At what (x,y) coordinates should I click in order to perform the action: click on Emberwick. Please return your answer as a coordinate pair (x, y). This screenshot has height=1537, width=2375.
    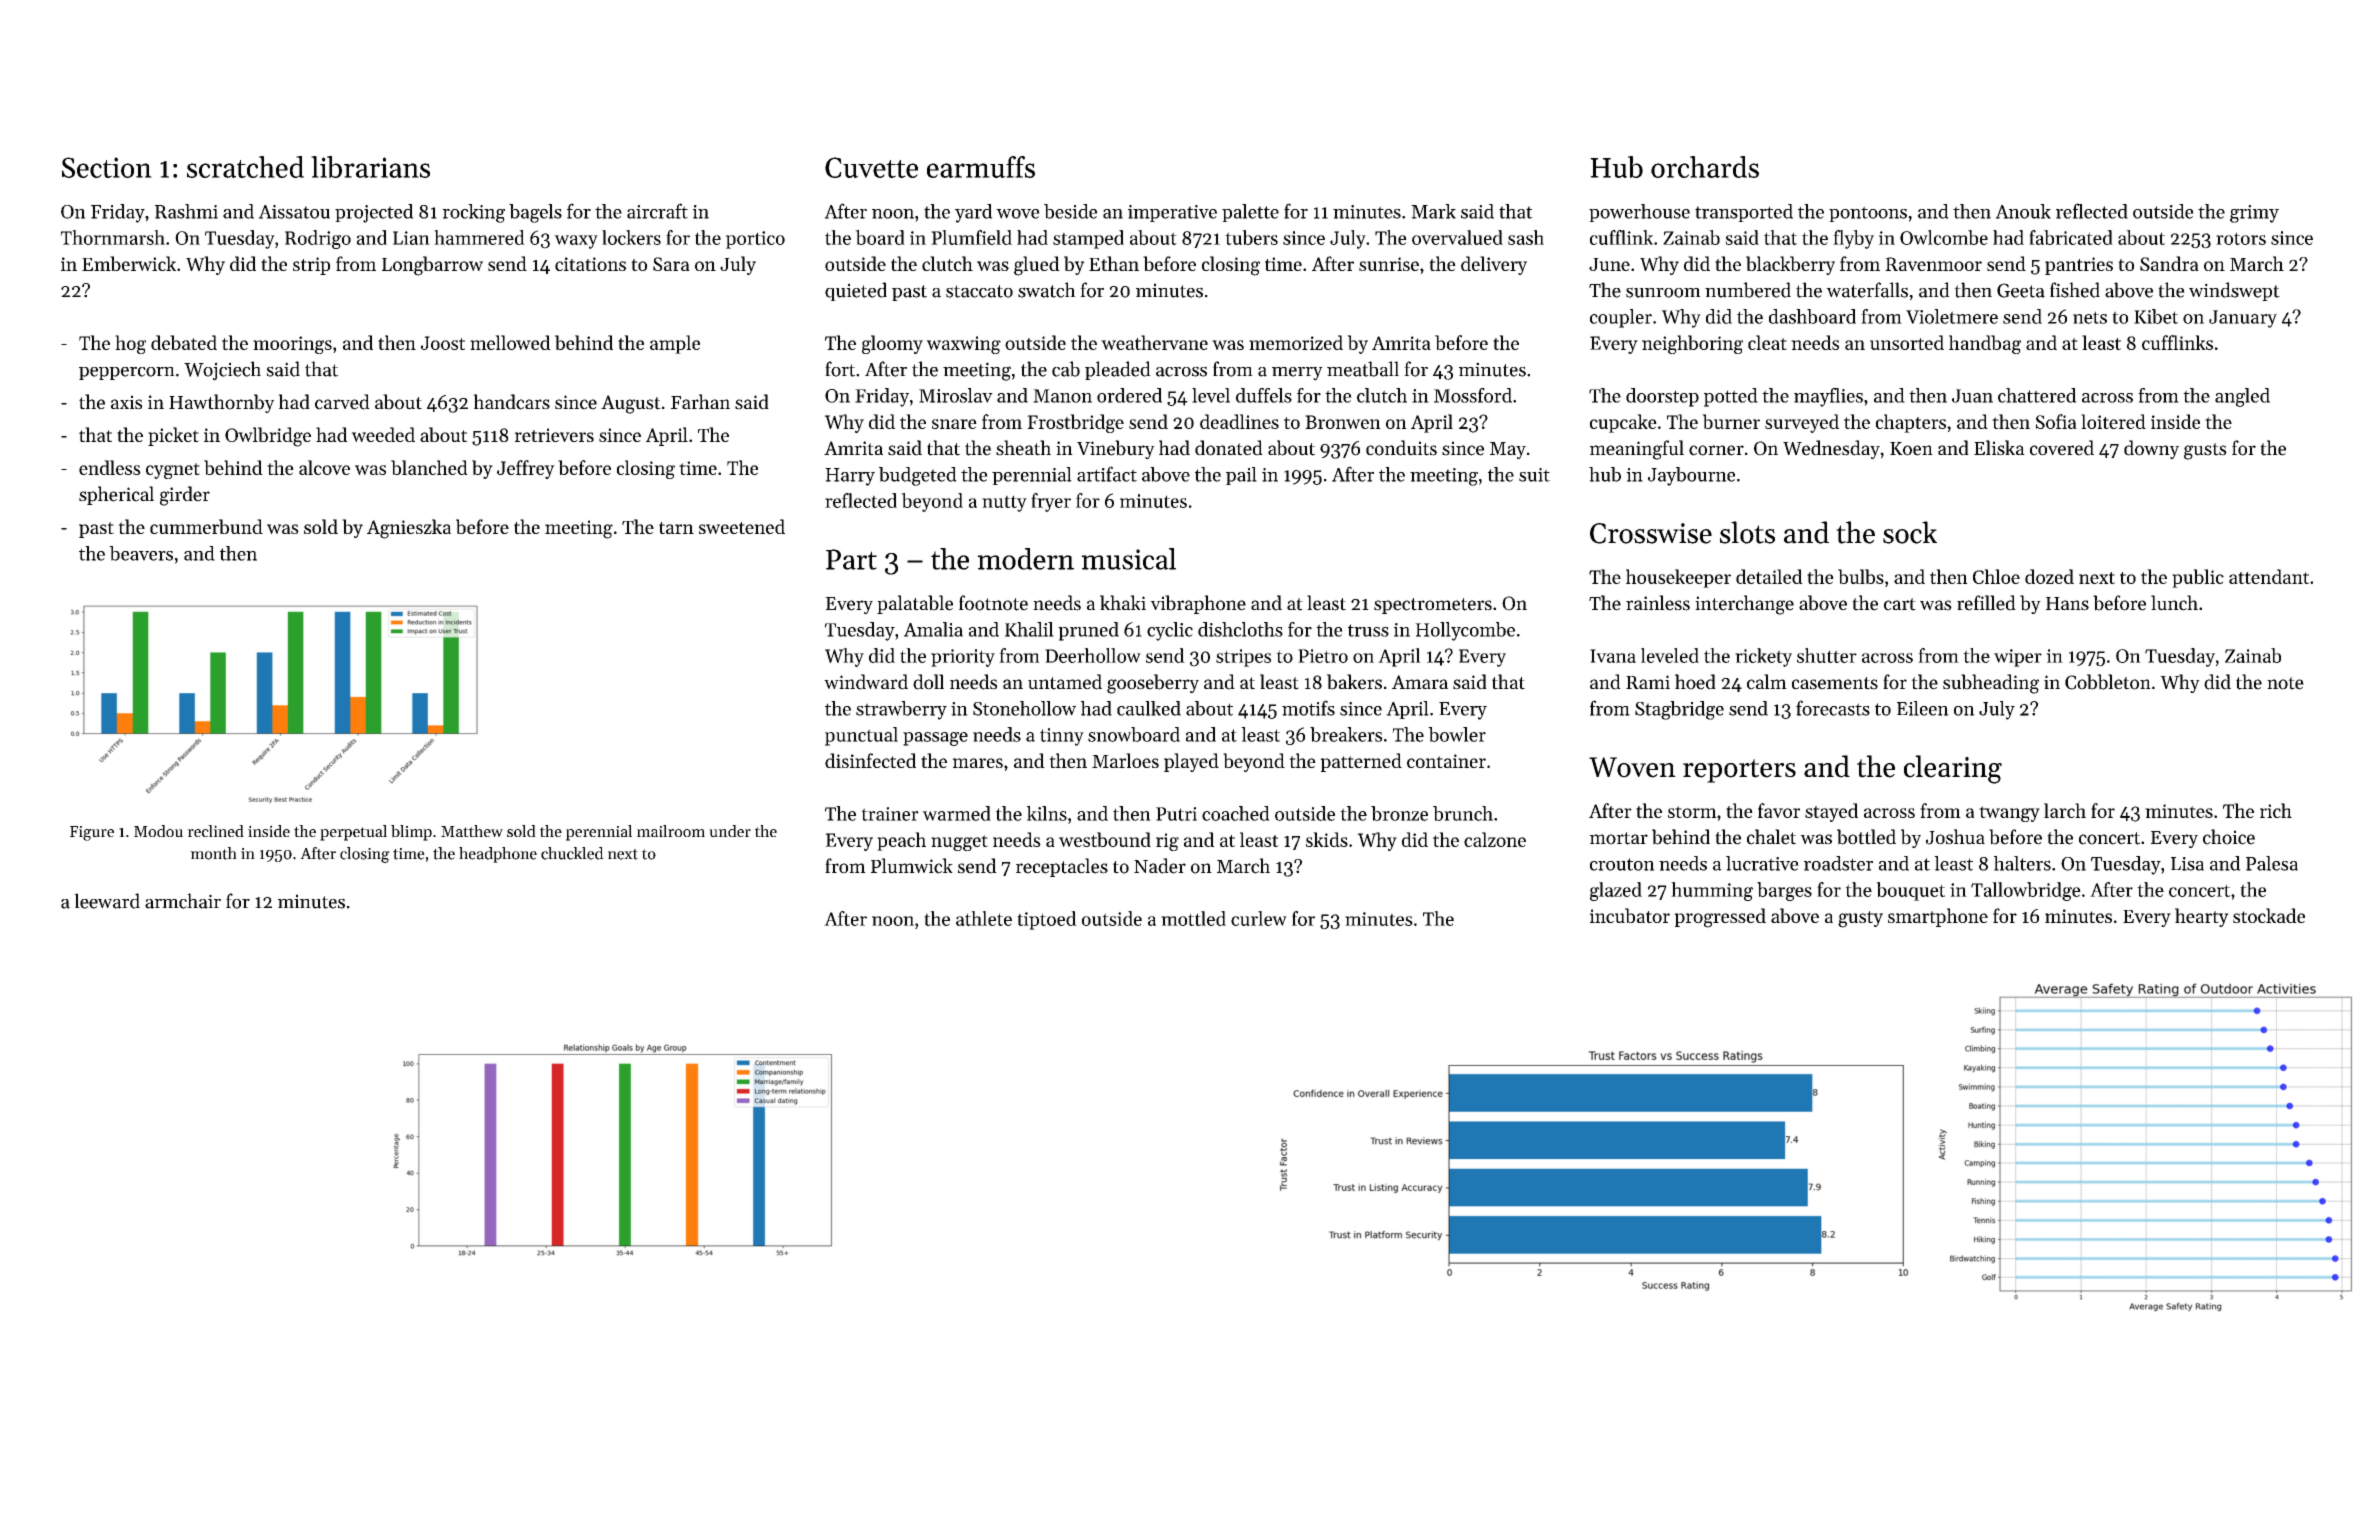
    Looking at the image, I should click on (129, 263).
